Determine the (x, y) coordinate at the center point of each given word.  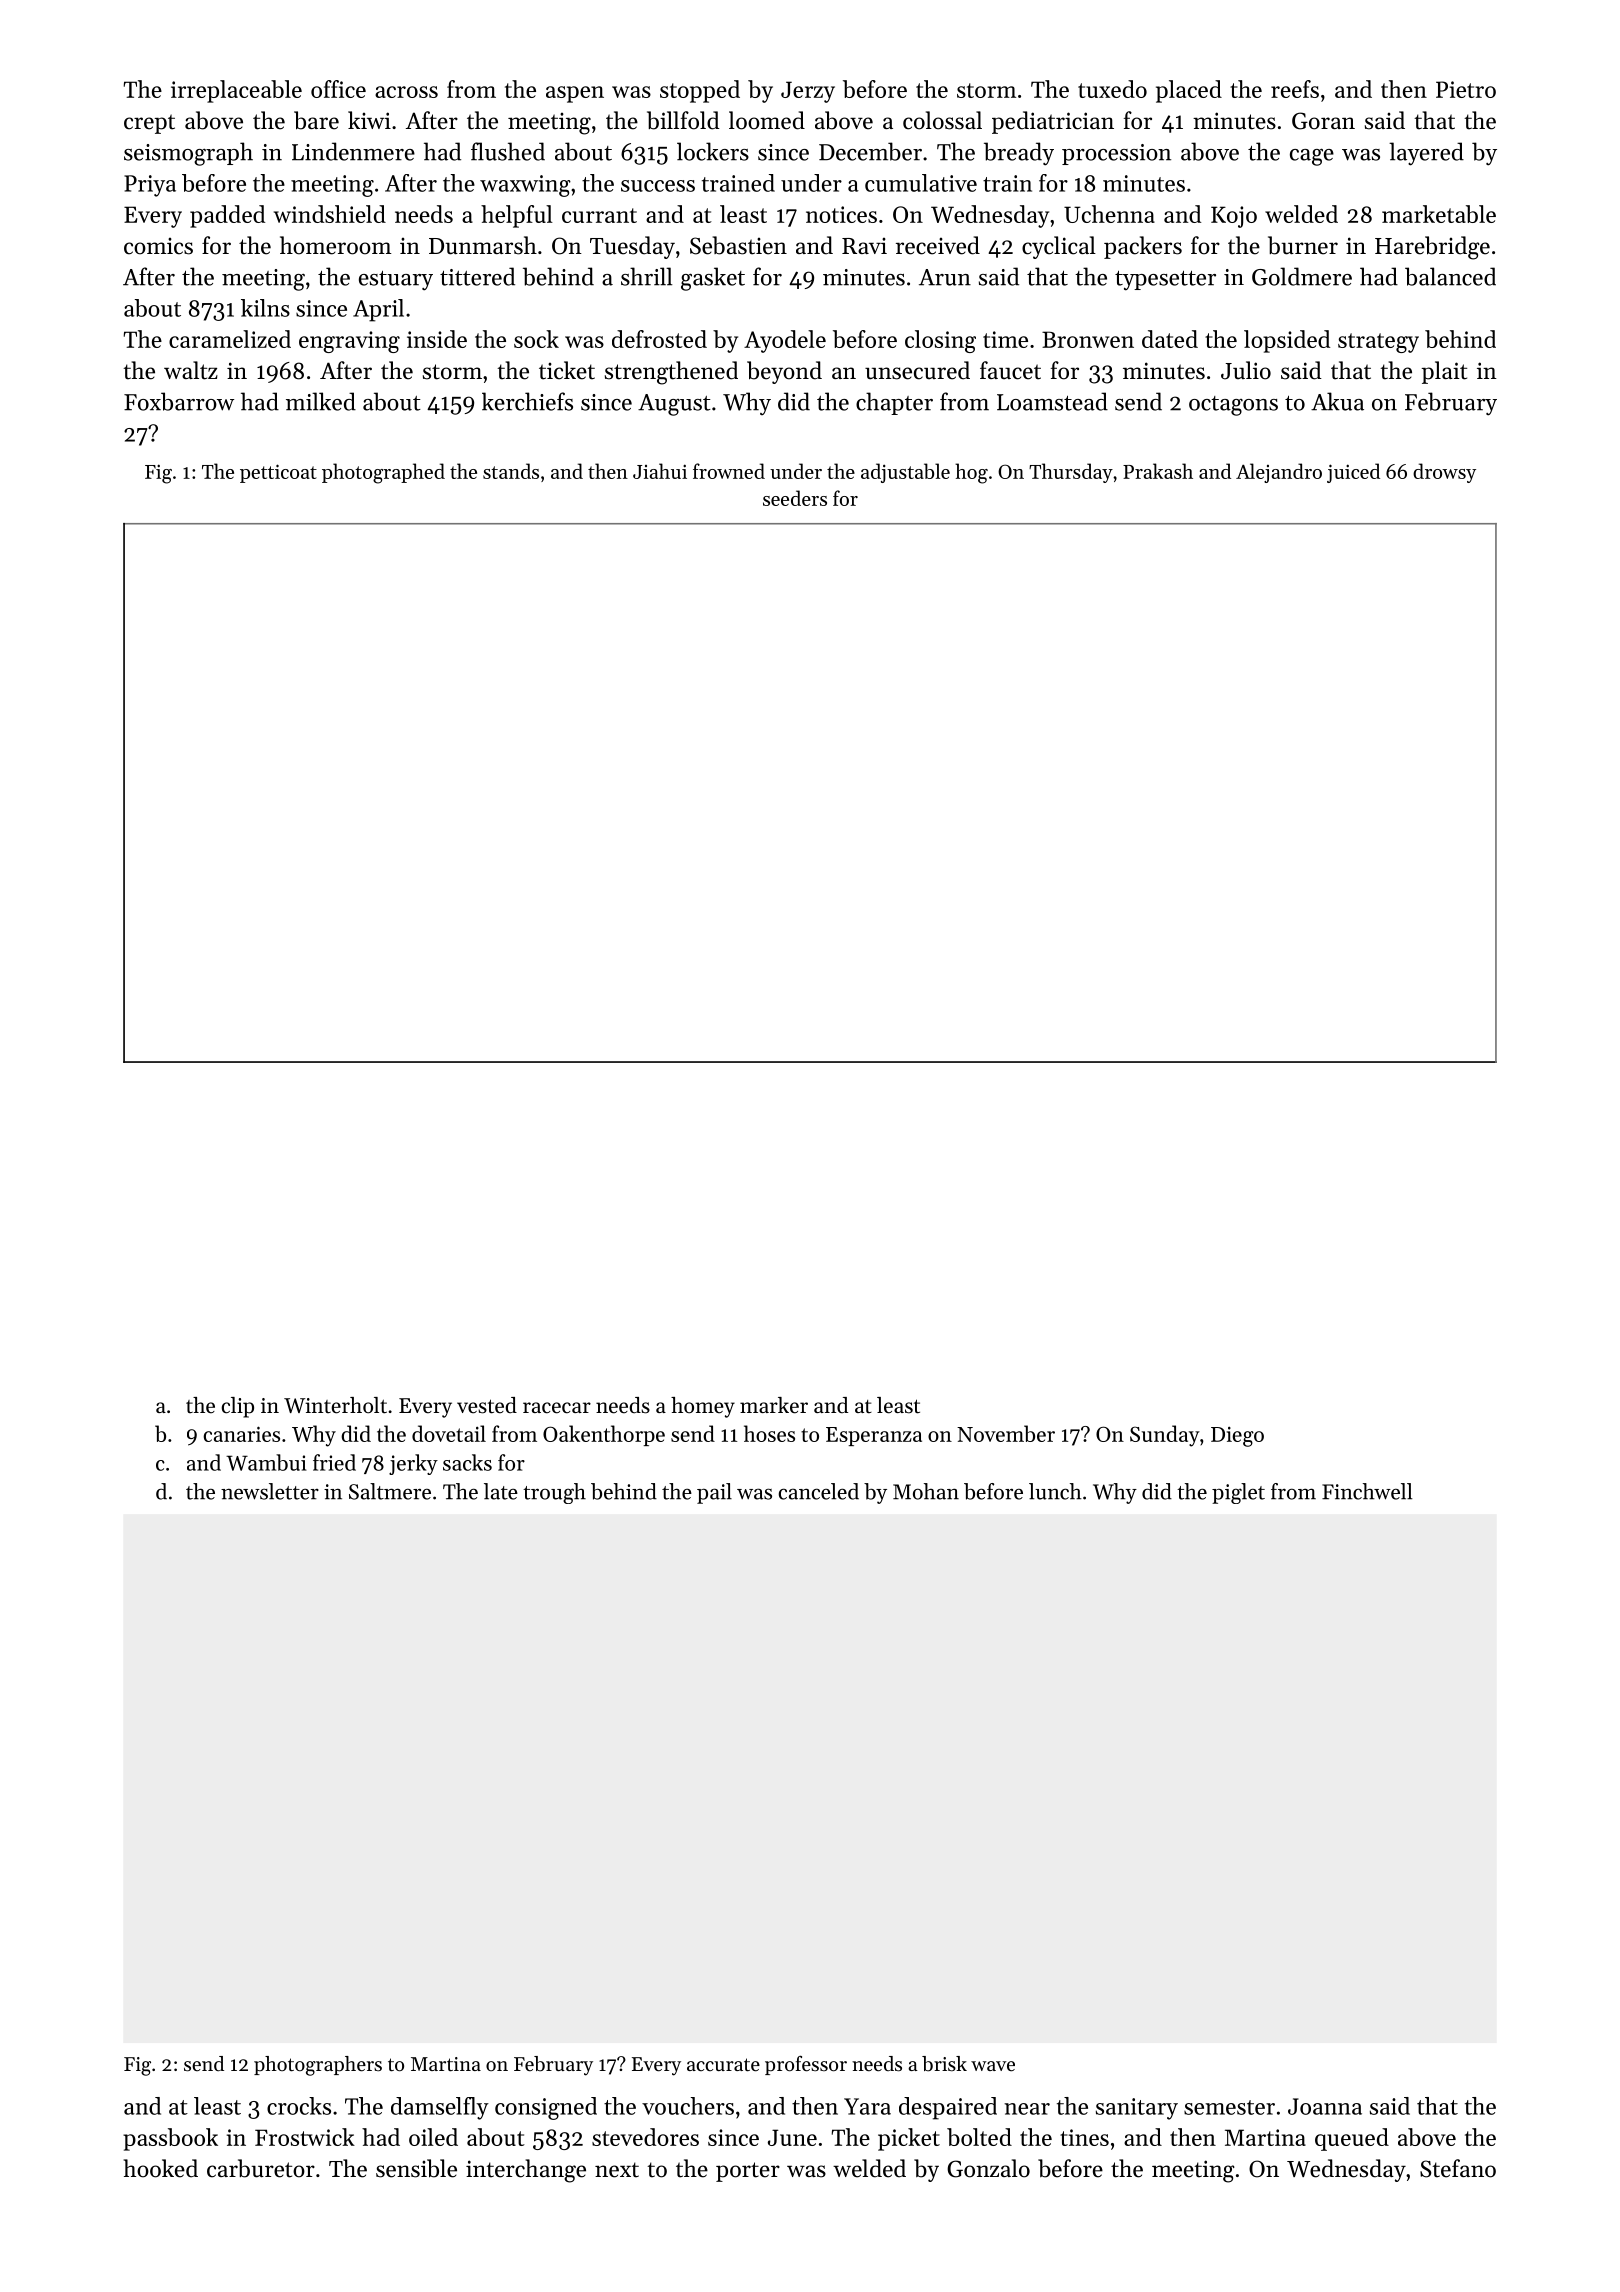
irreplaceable (236, 91)
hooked (161, 2168)
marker (774, 1405)
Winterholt (335, 1405)
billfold (683, 120)
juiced (1353, 473)
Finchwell (1367, 1491)
